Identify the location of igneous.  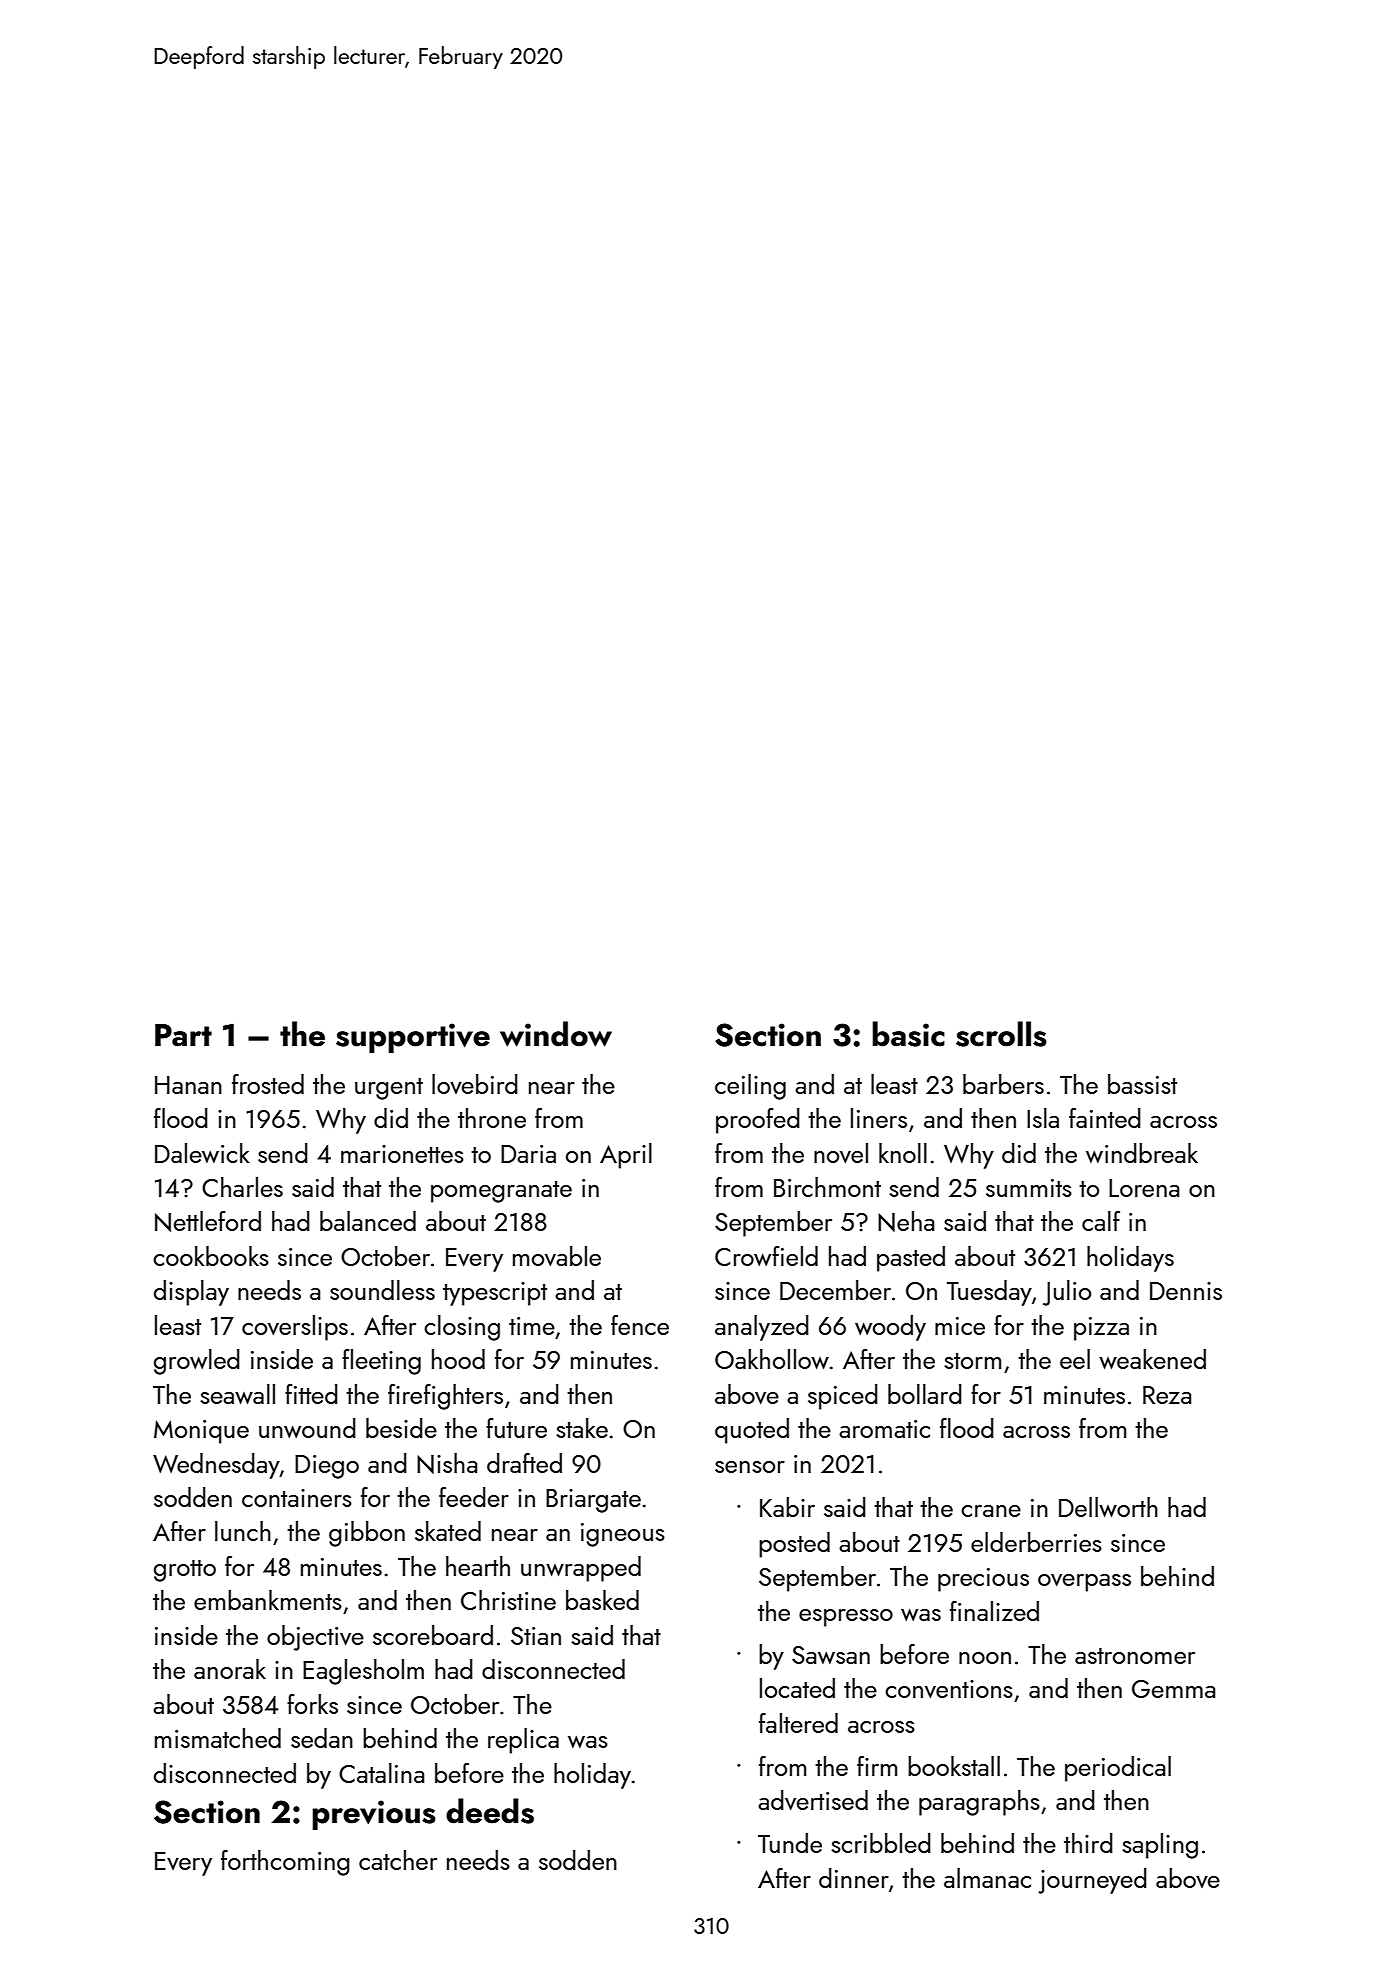
(623, 1535).
